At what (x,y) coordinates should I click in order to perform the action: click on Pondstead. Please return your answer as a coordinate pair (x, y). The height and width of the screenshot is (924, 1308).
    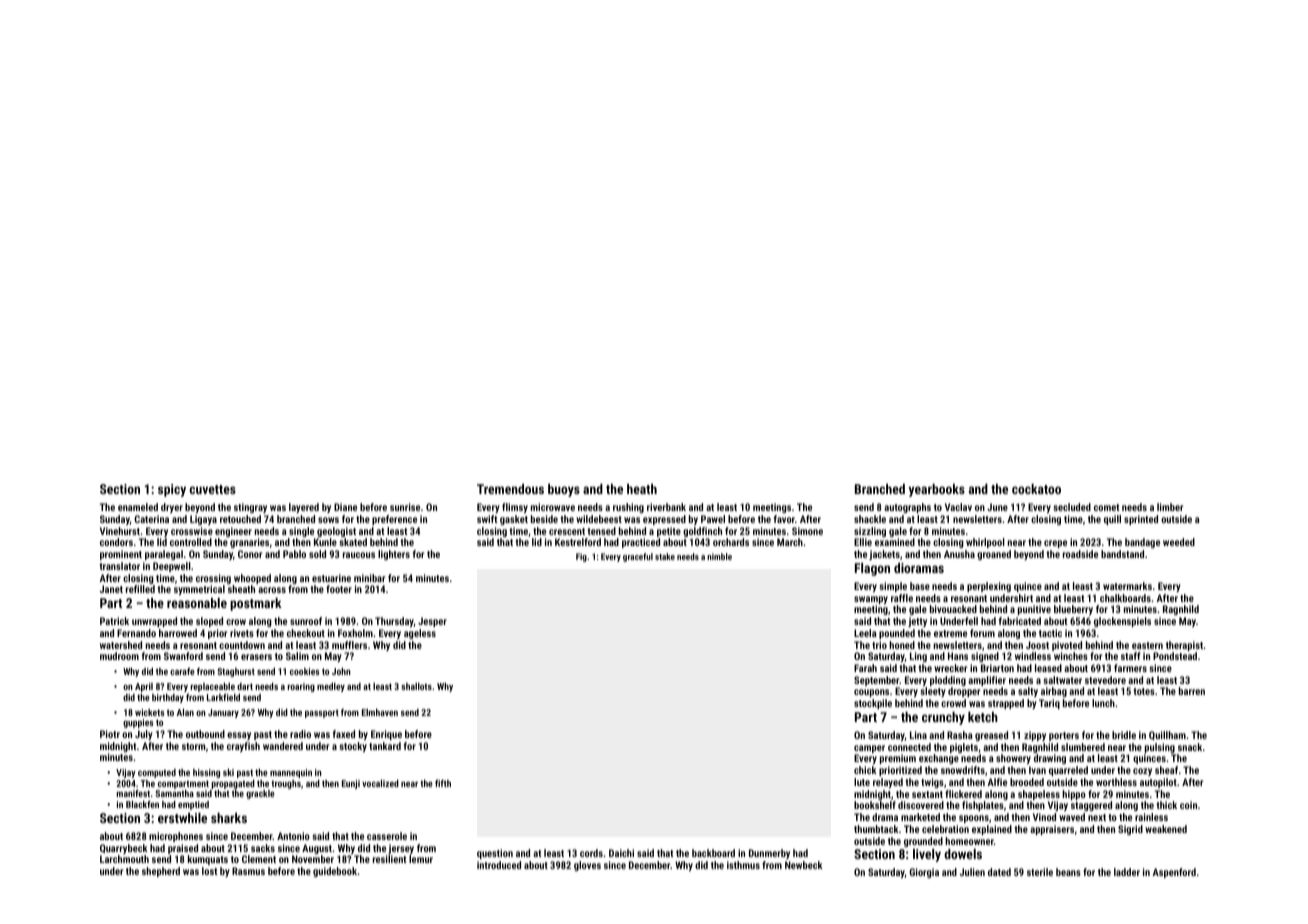
    Looking at the image, I should click on (1175, 656).
